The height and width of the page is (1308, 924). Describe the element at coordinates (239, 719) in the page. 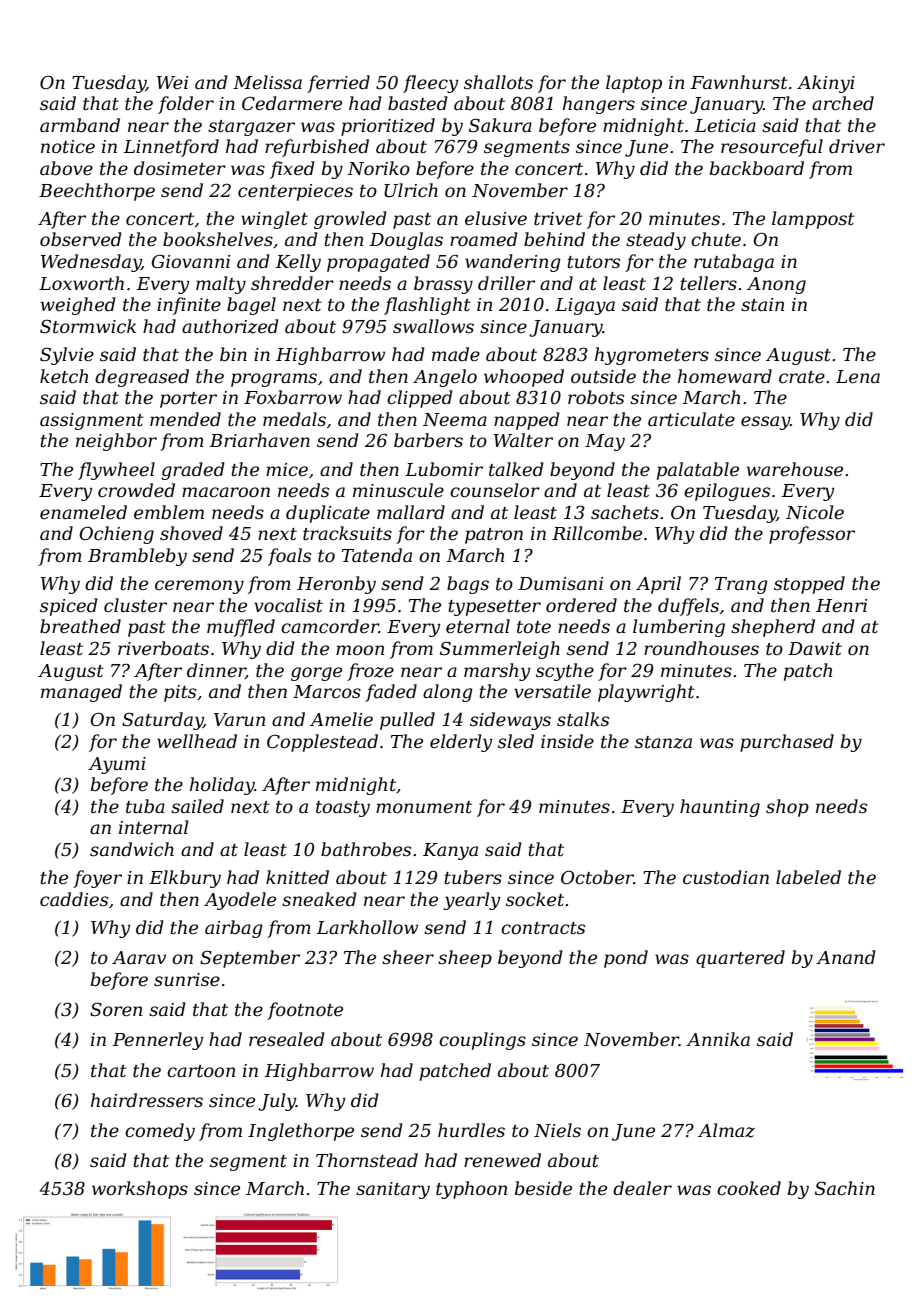

I see `Varun` at that location.
